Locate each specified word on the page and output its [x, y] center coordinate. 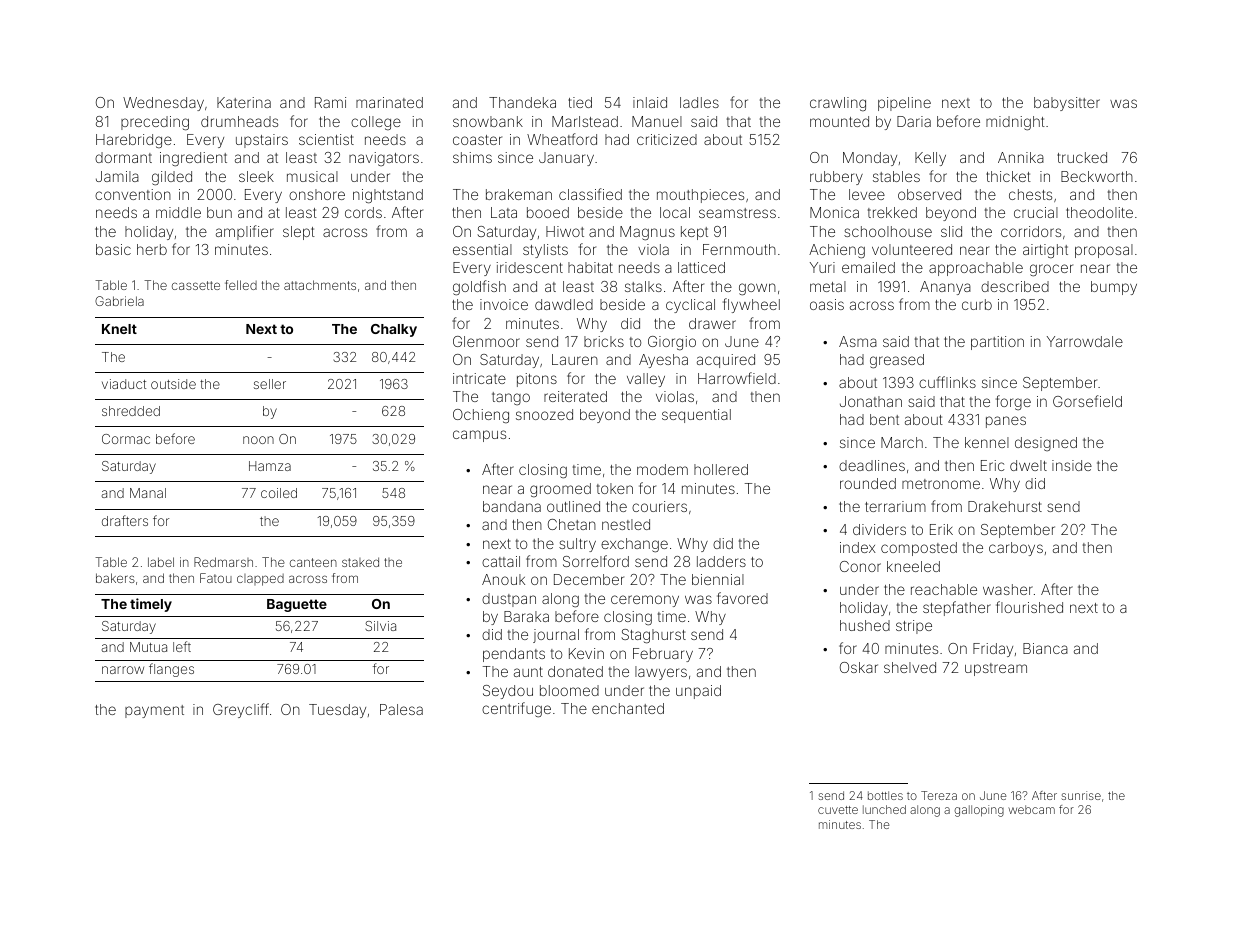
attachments [320, 285]
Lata [504, 212]
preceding [155, 123]
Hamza [270, 466]
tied [580, 102]
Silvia [380, 626]
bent [884, 419]
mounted [839, 121]
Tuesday [337, 711]
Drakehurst [1005, 506]
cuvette [838, 810]
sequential [696, 416]
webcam [1031, 809]
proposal [1104, 251]
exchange [634, 545]
